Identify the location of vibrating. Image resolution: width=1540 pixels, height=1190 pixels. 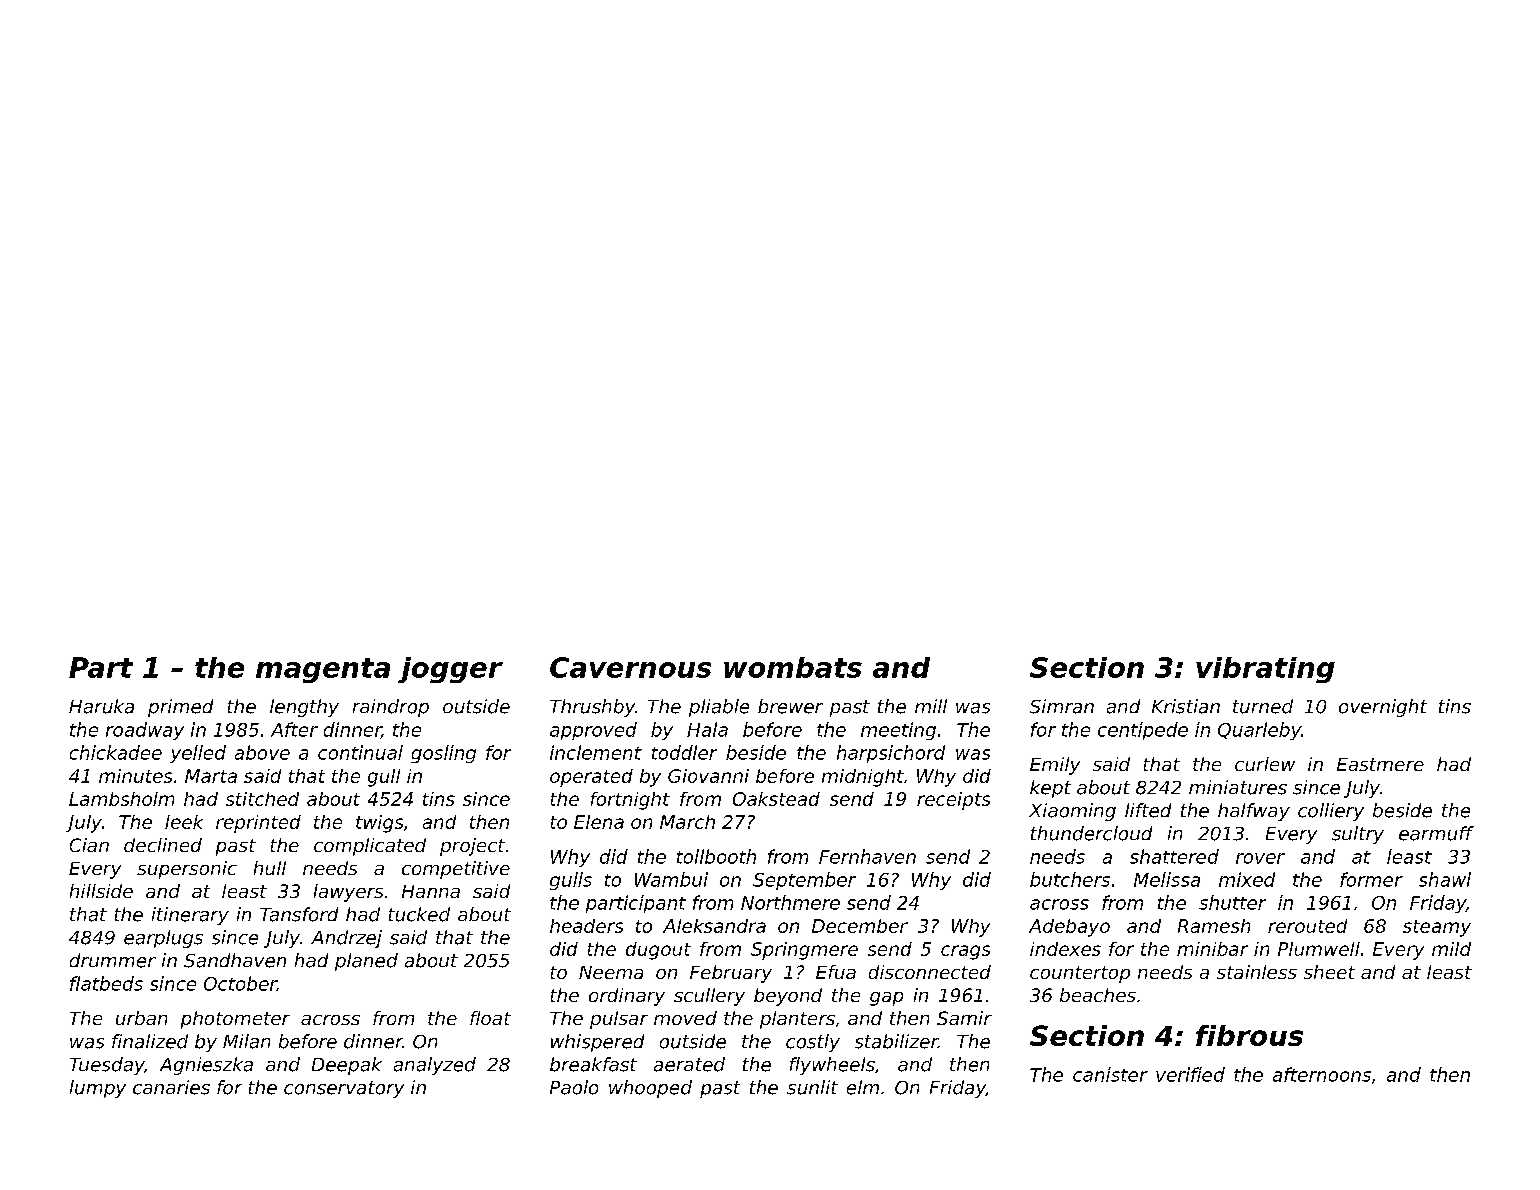
(1265, 670).
